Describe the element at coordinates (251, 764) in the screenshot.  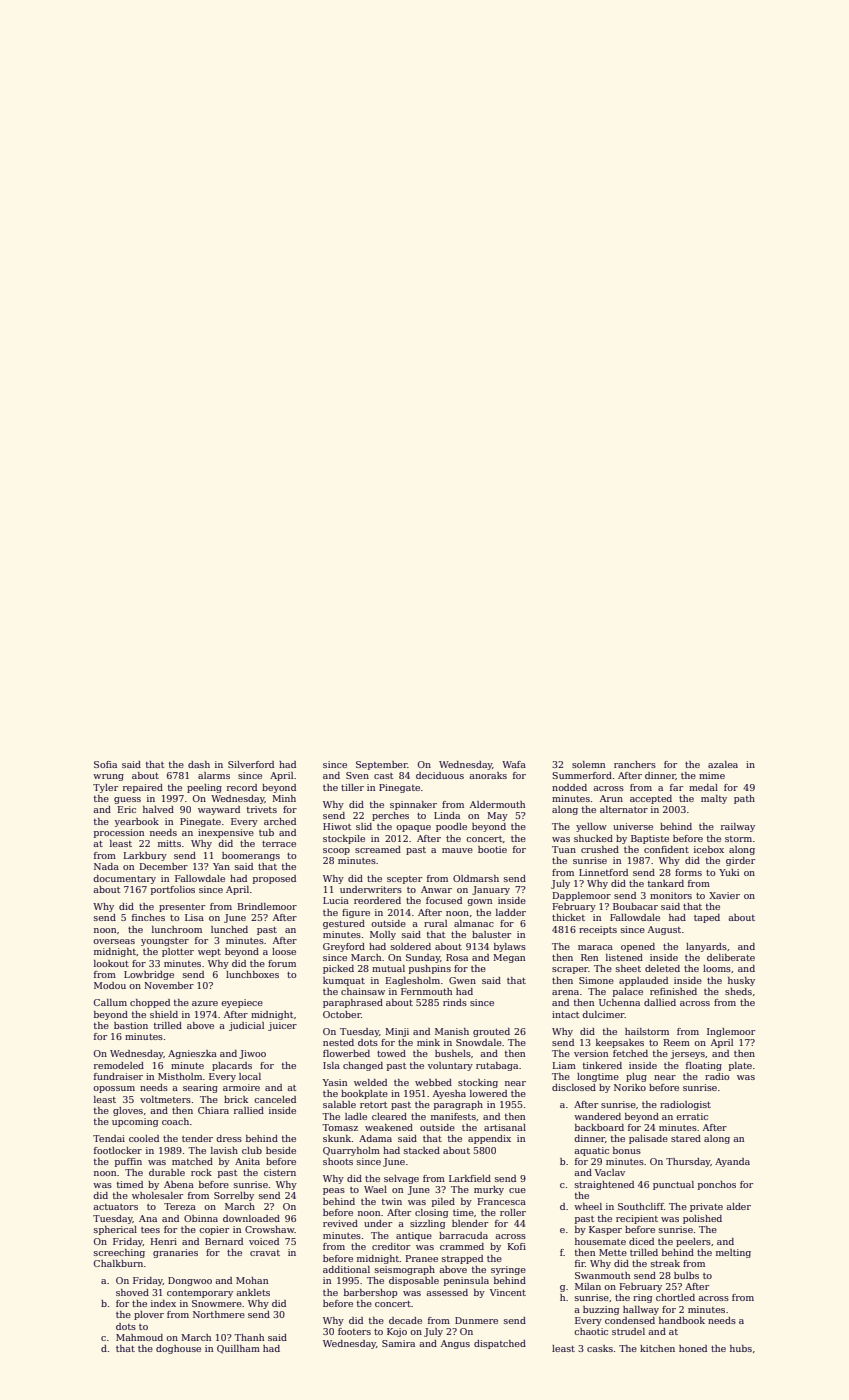
I see `Silverford` at that location.
